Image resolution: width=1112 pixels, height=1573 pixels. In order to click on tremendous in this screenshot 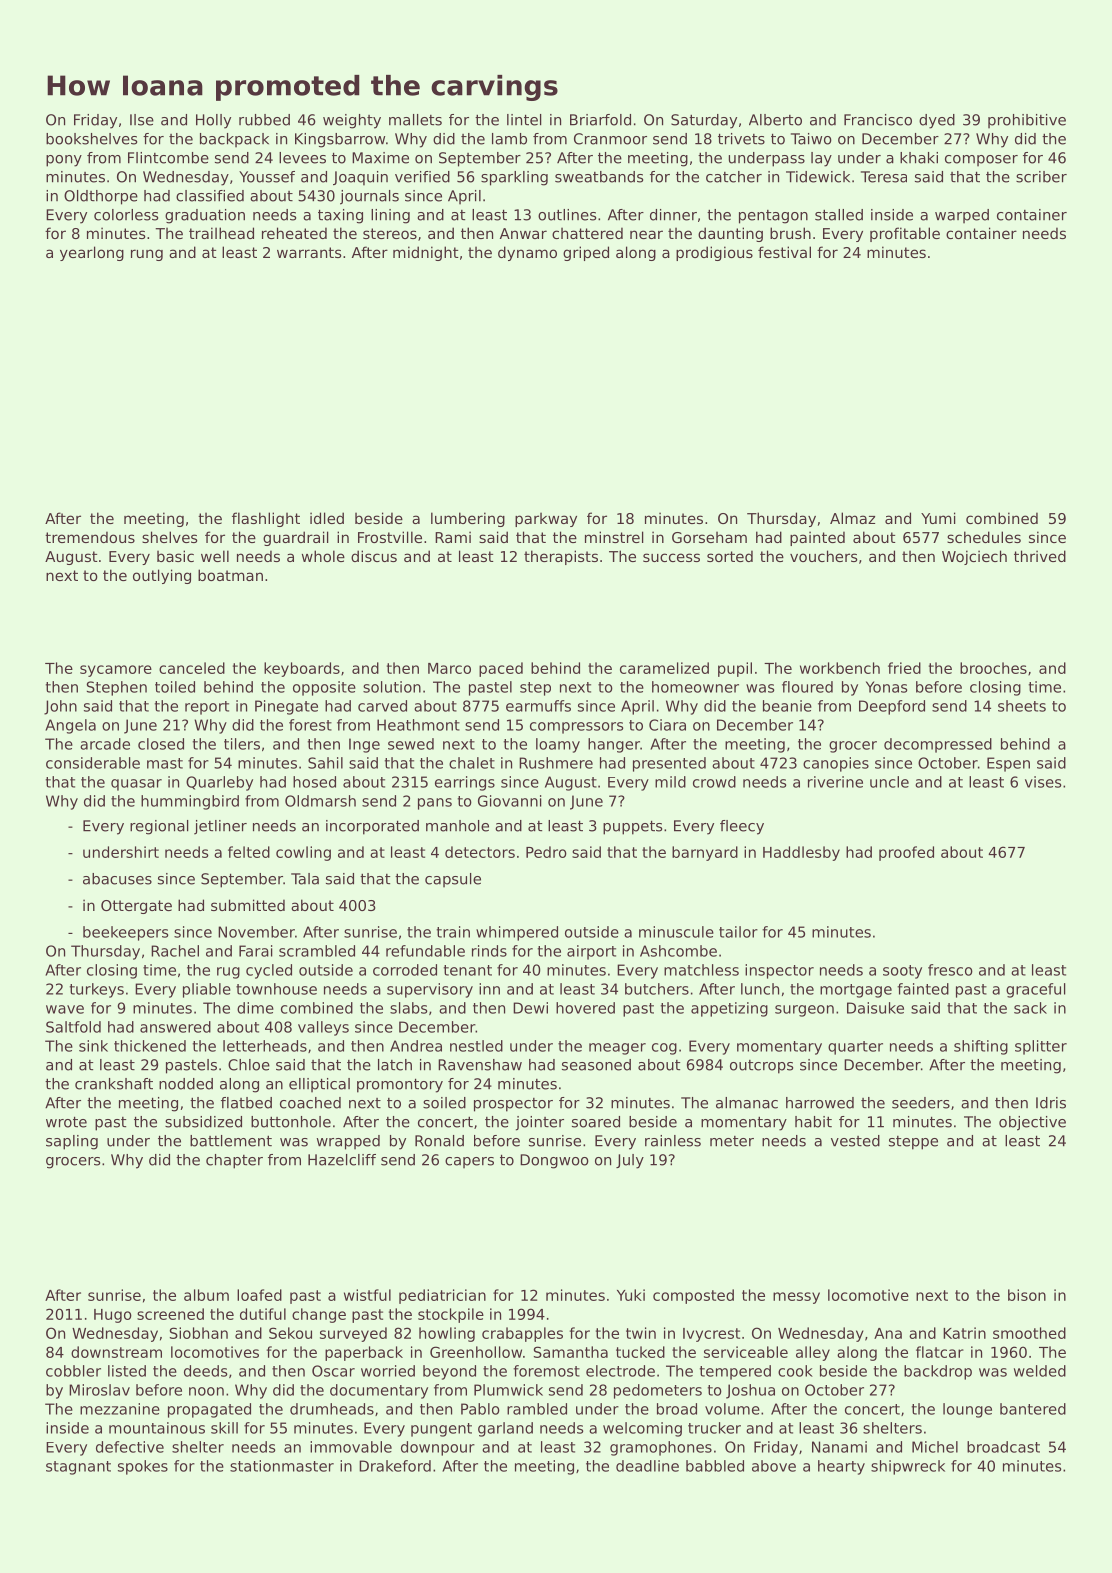, I will do `click(90, 537)`.
